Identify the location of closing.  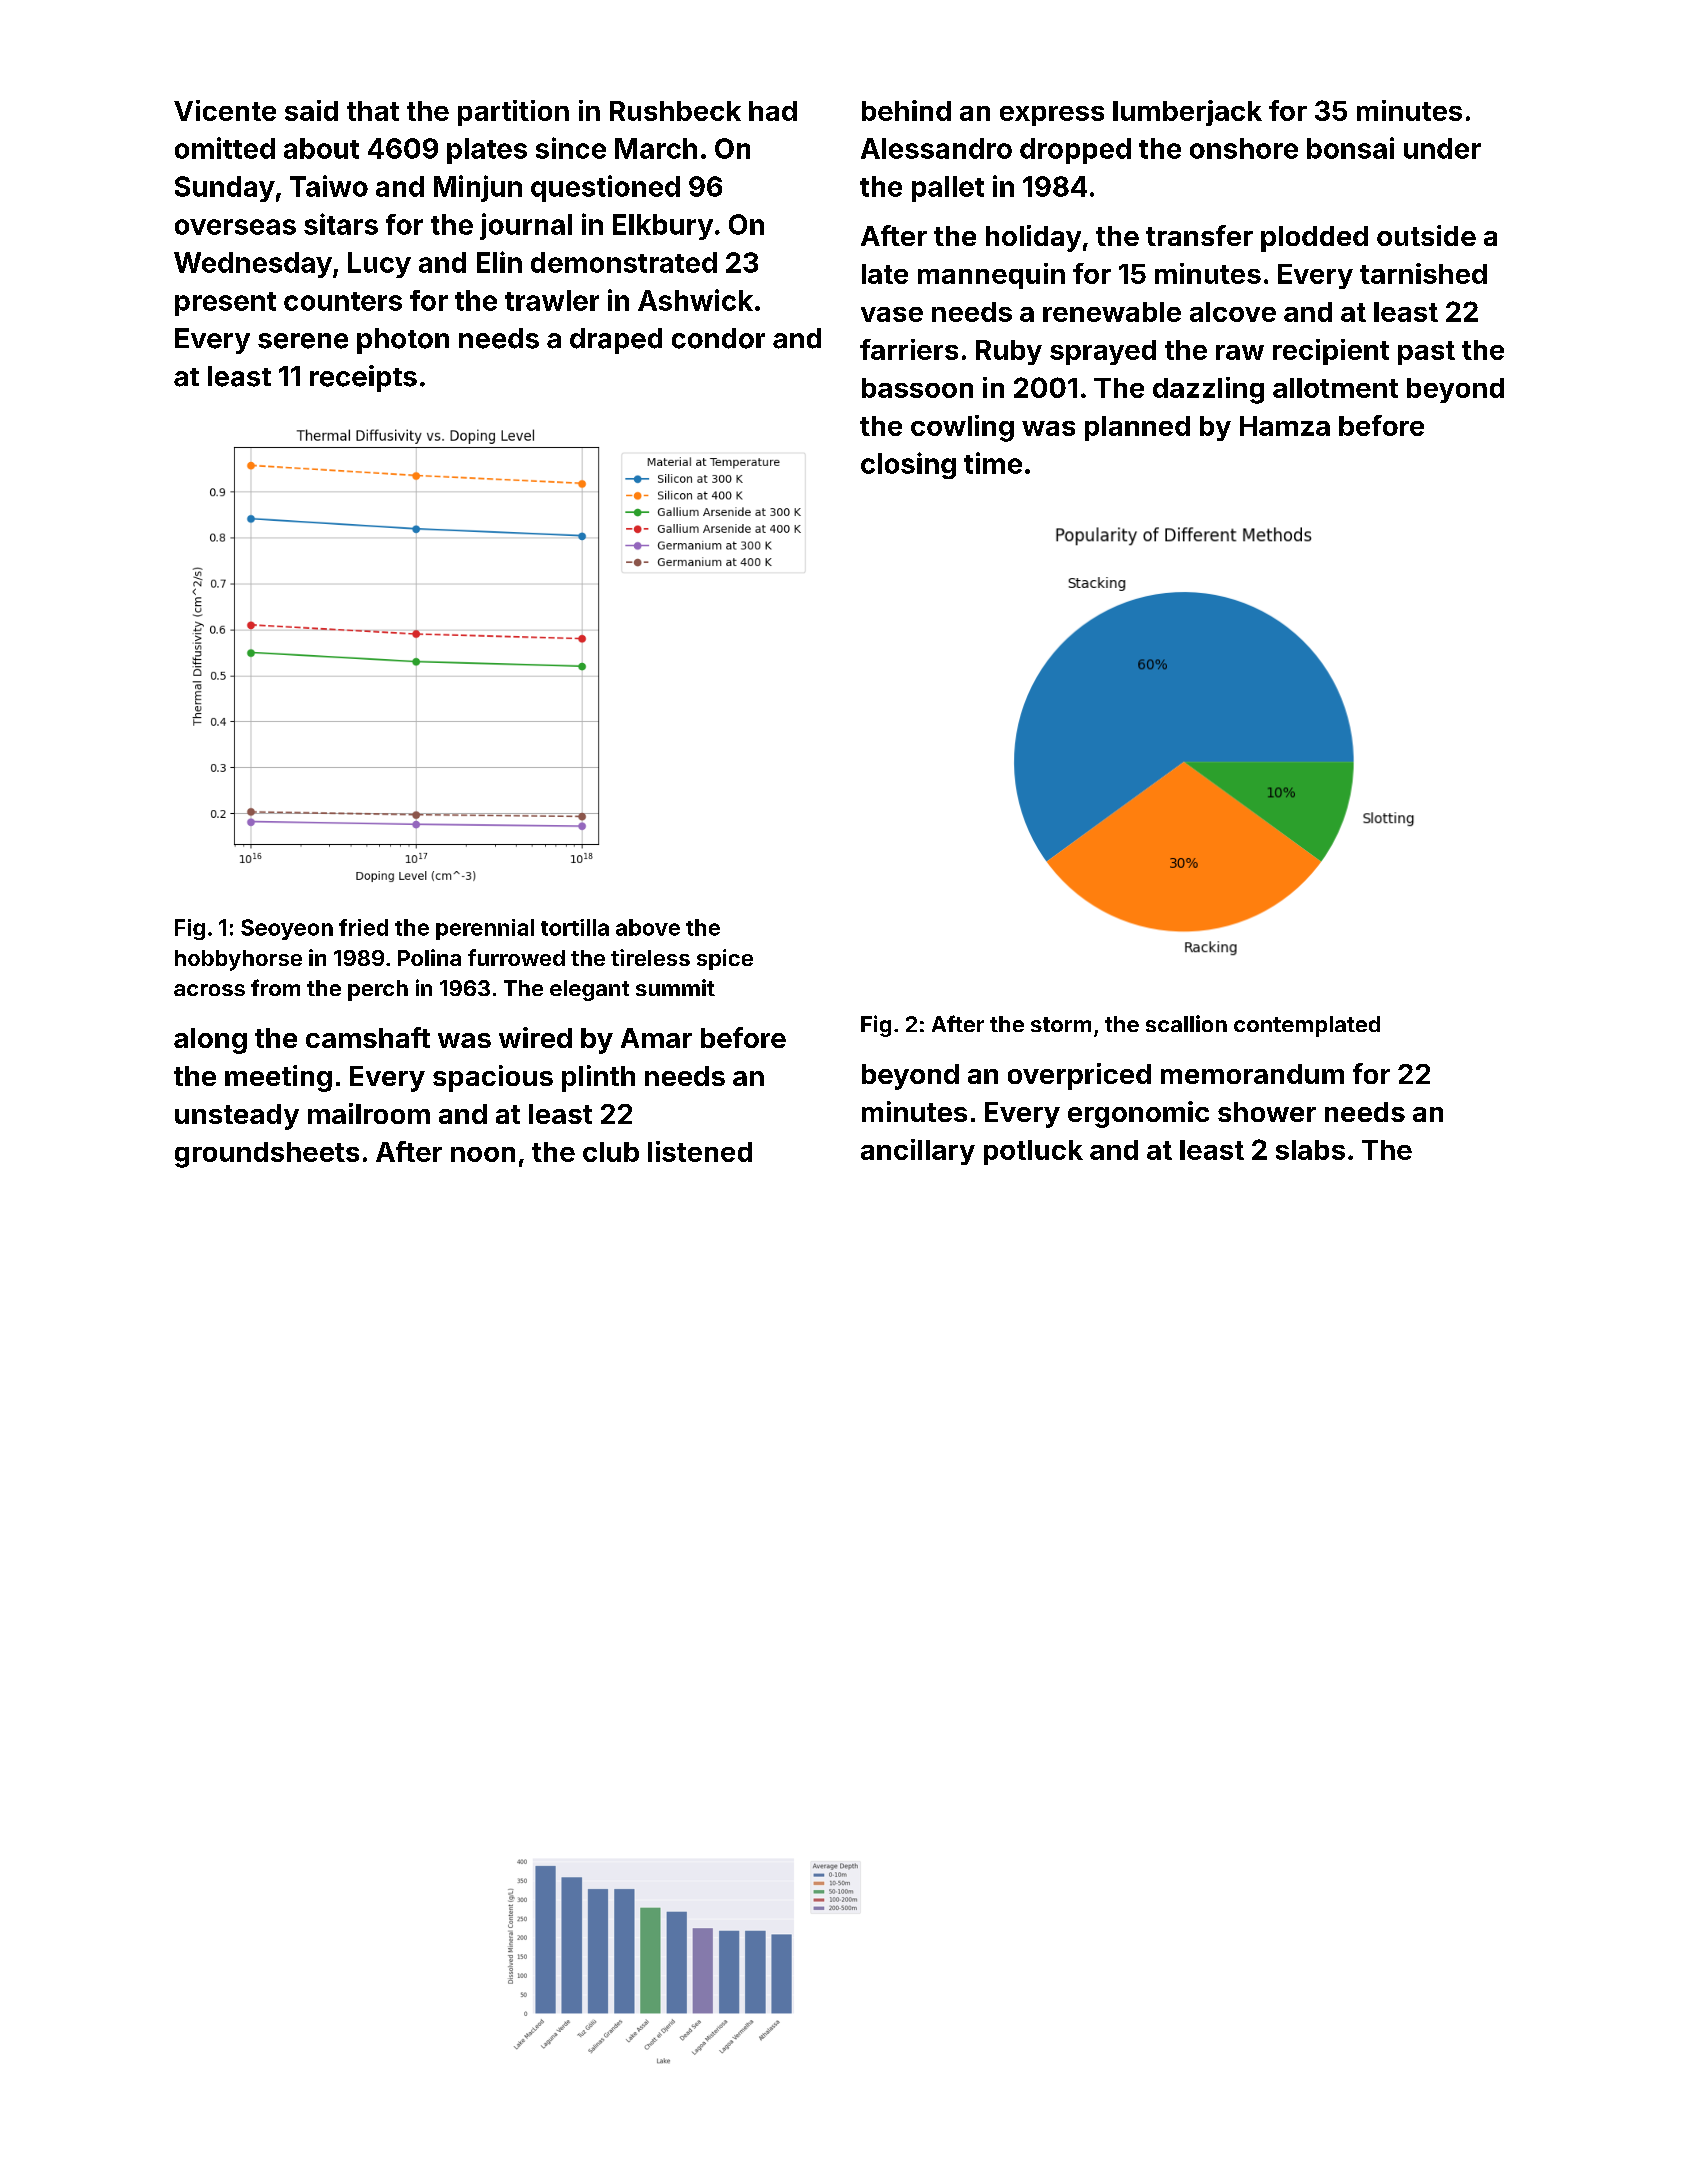
(908, 465).
